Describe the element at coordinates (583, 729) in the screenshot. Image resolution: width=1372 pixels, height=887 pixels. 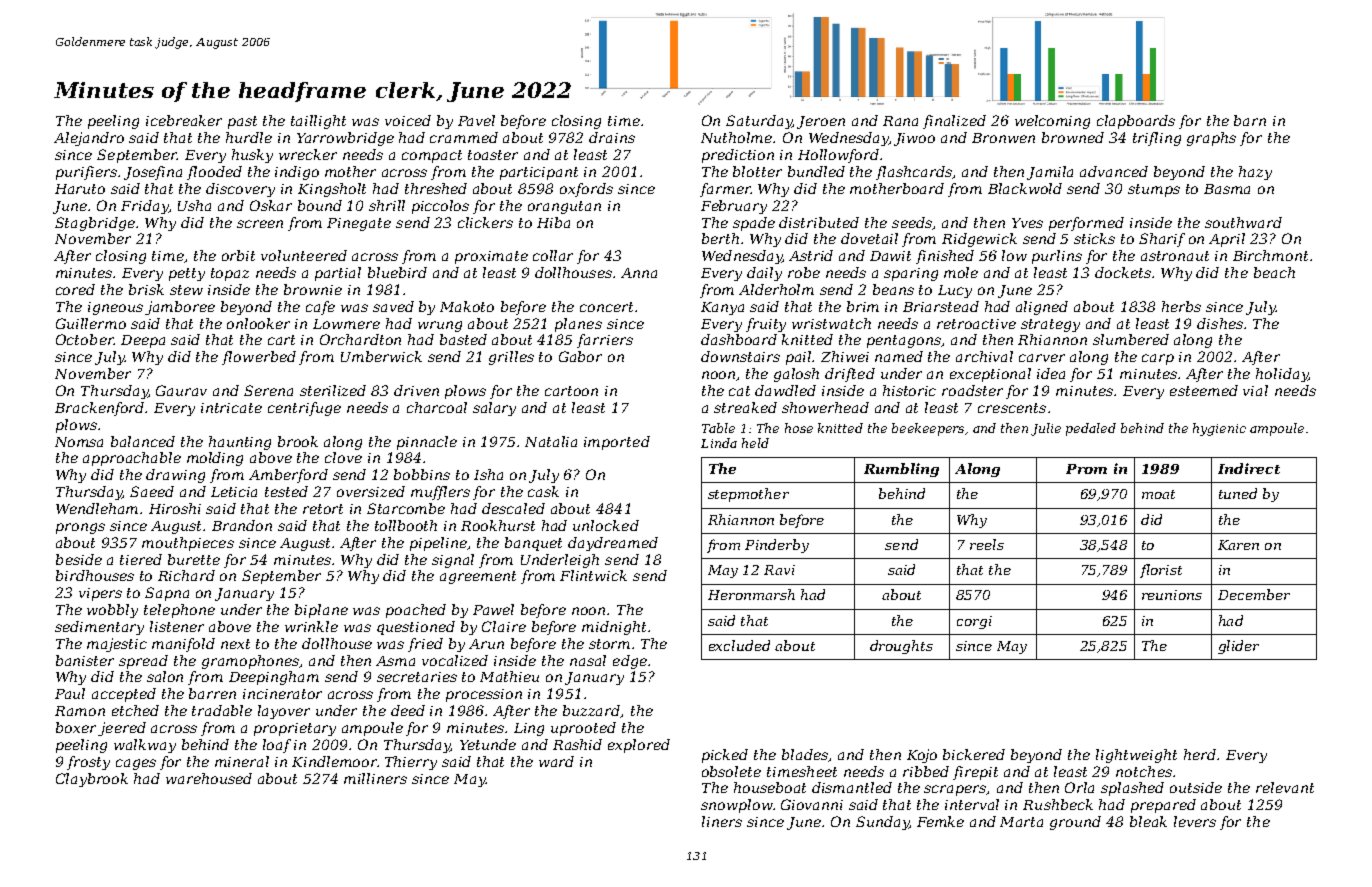
I see `uprooted` at that location.
